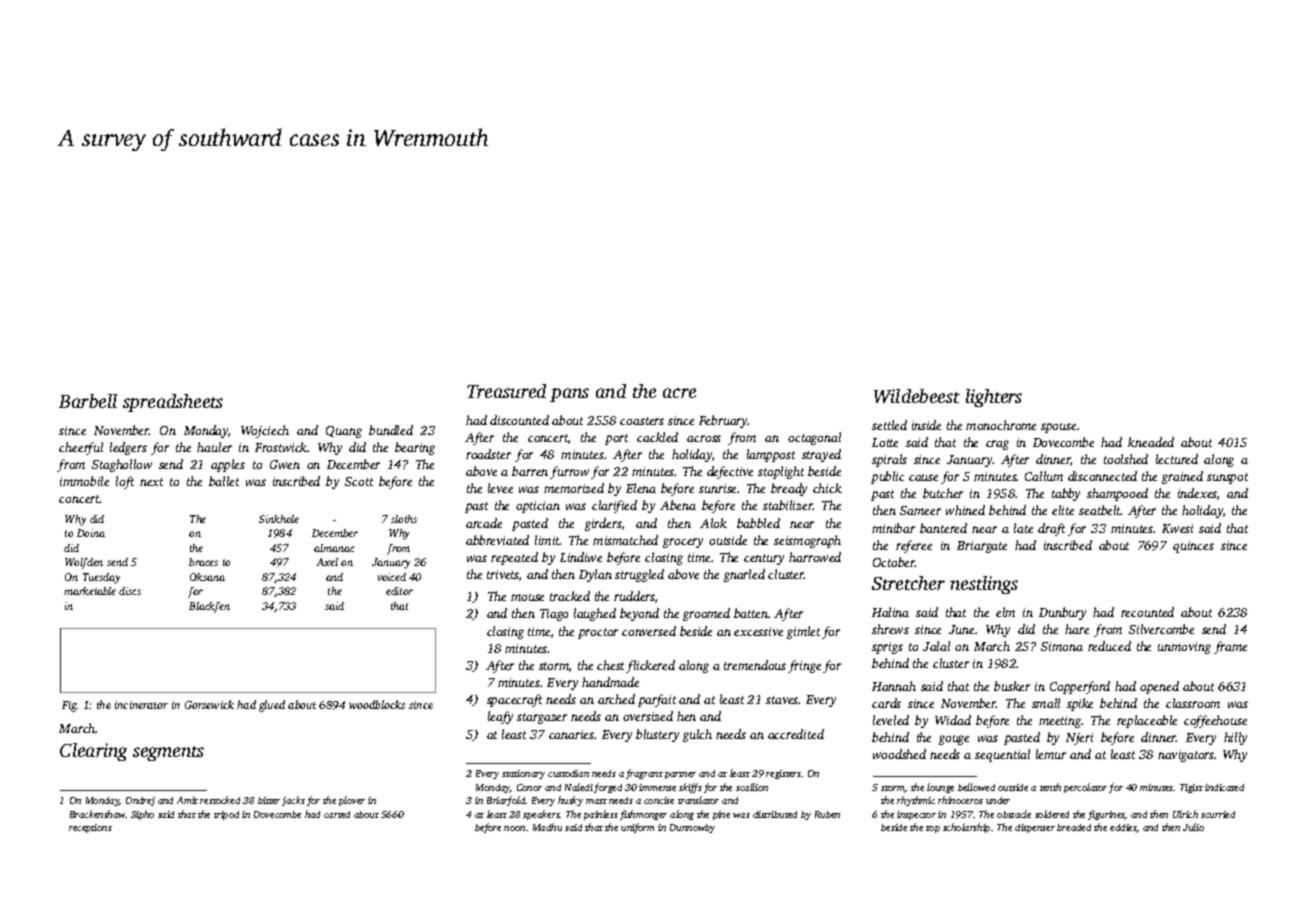 The image size is (1308, 924). I want to click on acre, so click(679, 393).
